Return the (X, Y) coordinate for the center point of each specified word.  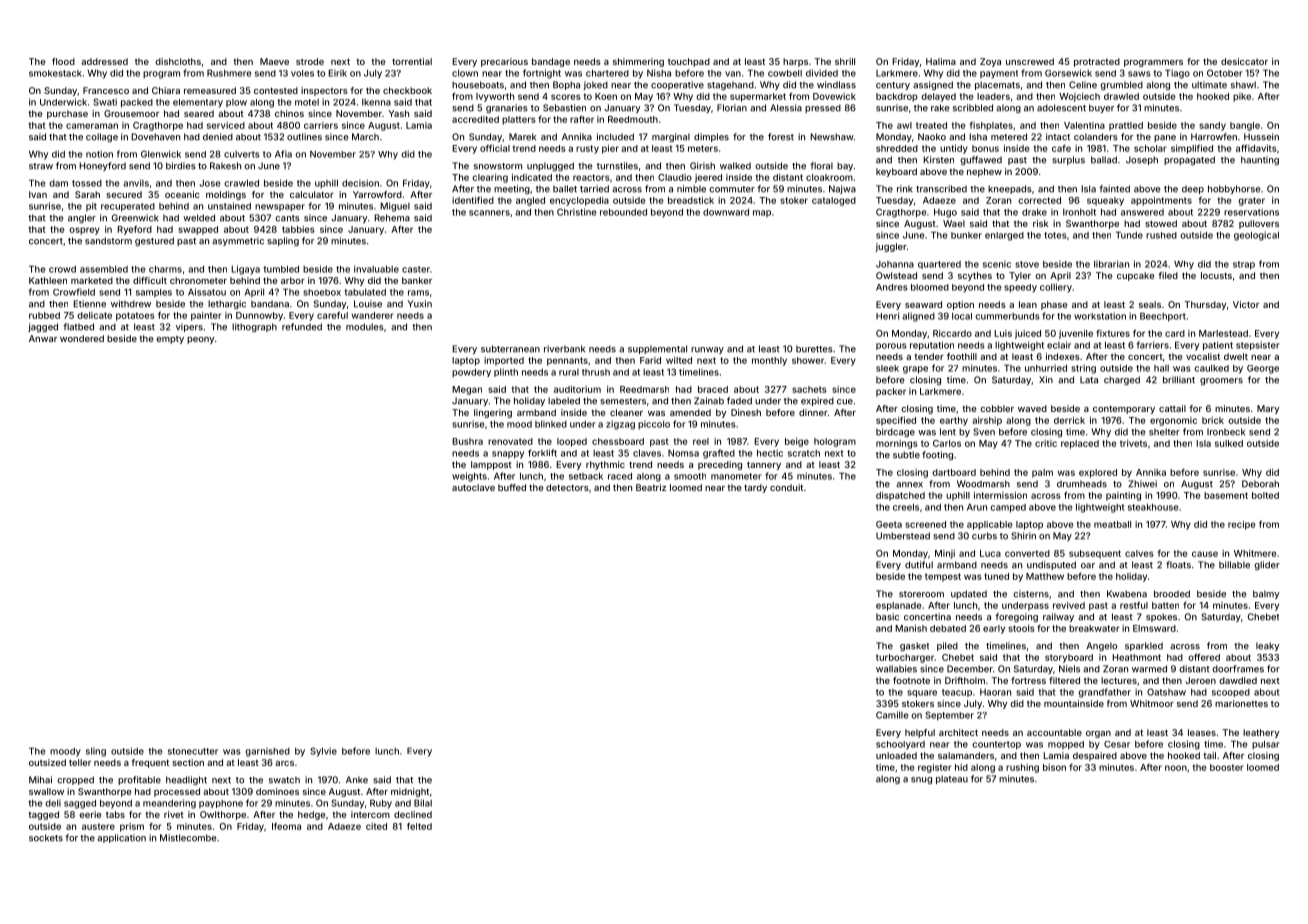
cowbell (785, 73)
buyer (1101, 108)
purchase (67, 114)
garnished (267, 752)
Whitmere (1255, 553)
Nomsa (683, 453)
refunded (302, 327)
